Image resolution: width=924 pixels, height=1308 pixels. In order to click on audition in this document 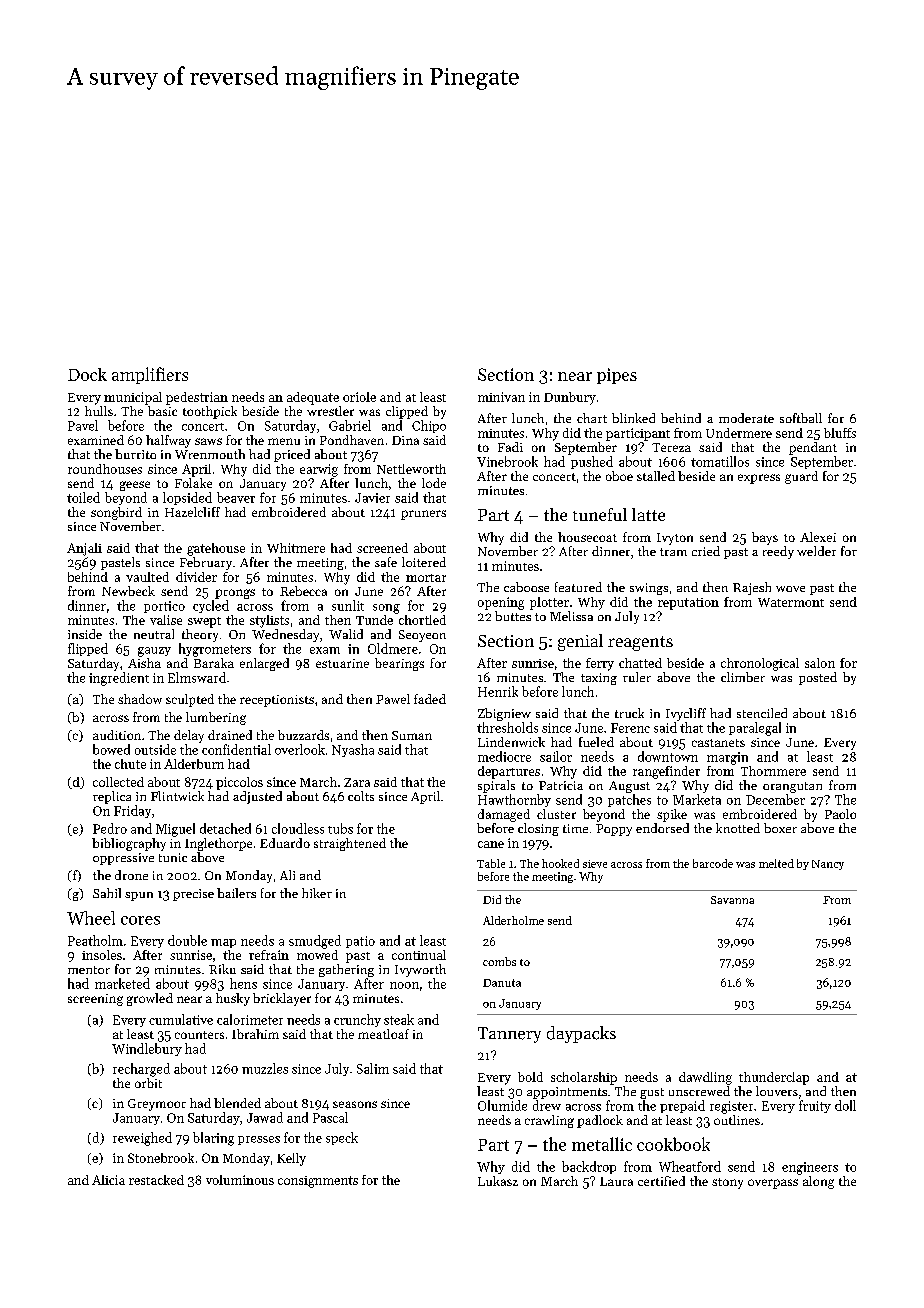, I will do `click(117, 735)`.
